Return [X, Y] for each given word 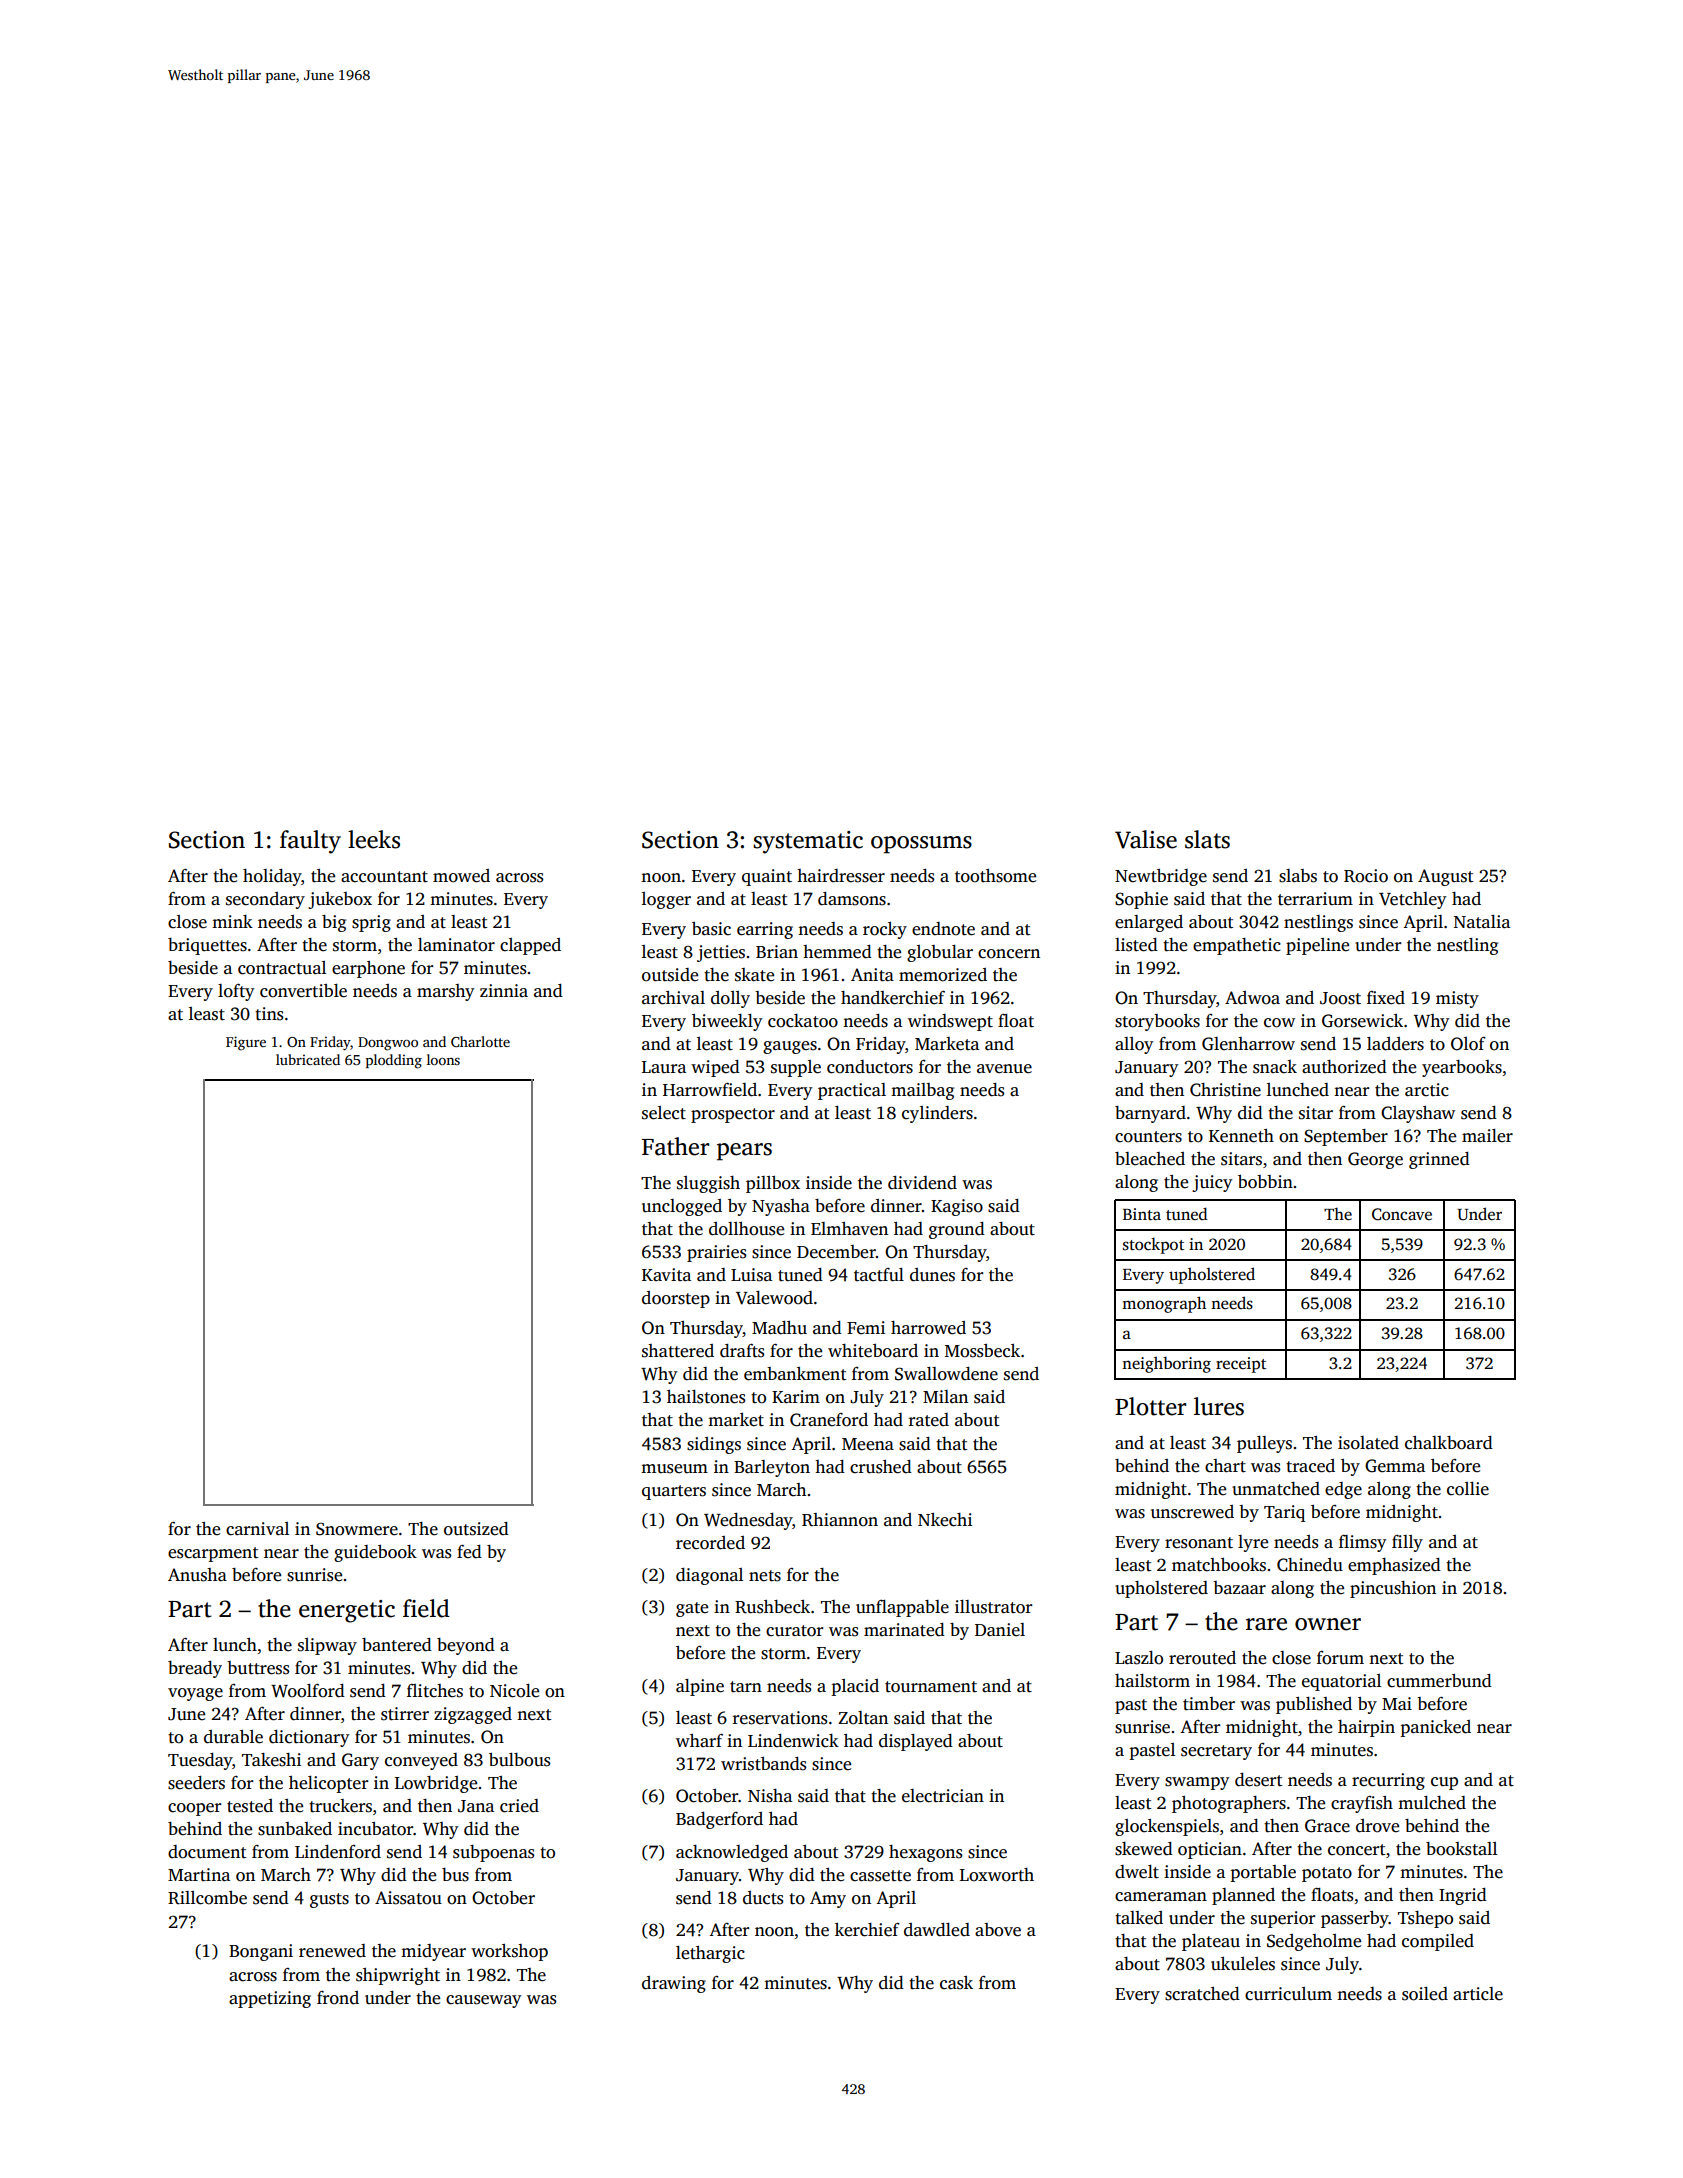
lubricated [308, 1059]
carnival [257, 1529]
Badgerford [719, 1820]
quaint [767, 877]
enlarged [1149, 923]
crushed [881, 1467]
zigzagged [473, 1715]
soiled [1425, 1994]
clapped [530, 946]
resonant [1199, 1543]
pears [744, 1152]
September [1346, 1137]
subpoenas [493, 1853]
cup [1444, 1783]
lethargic [710, 1954]
